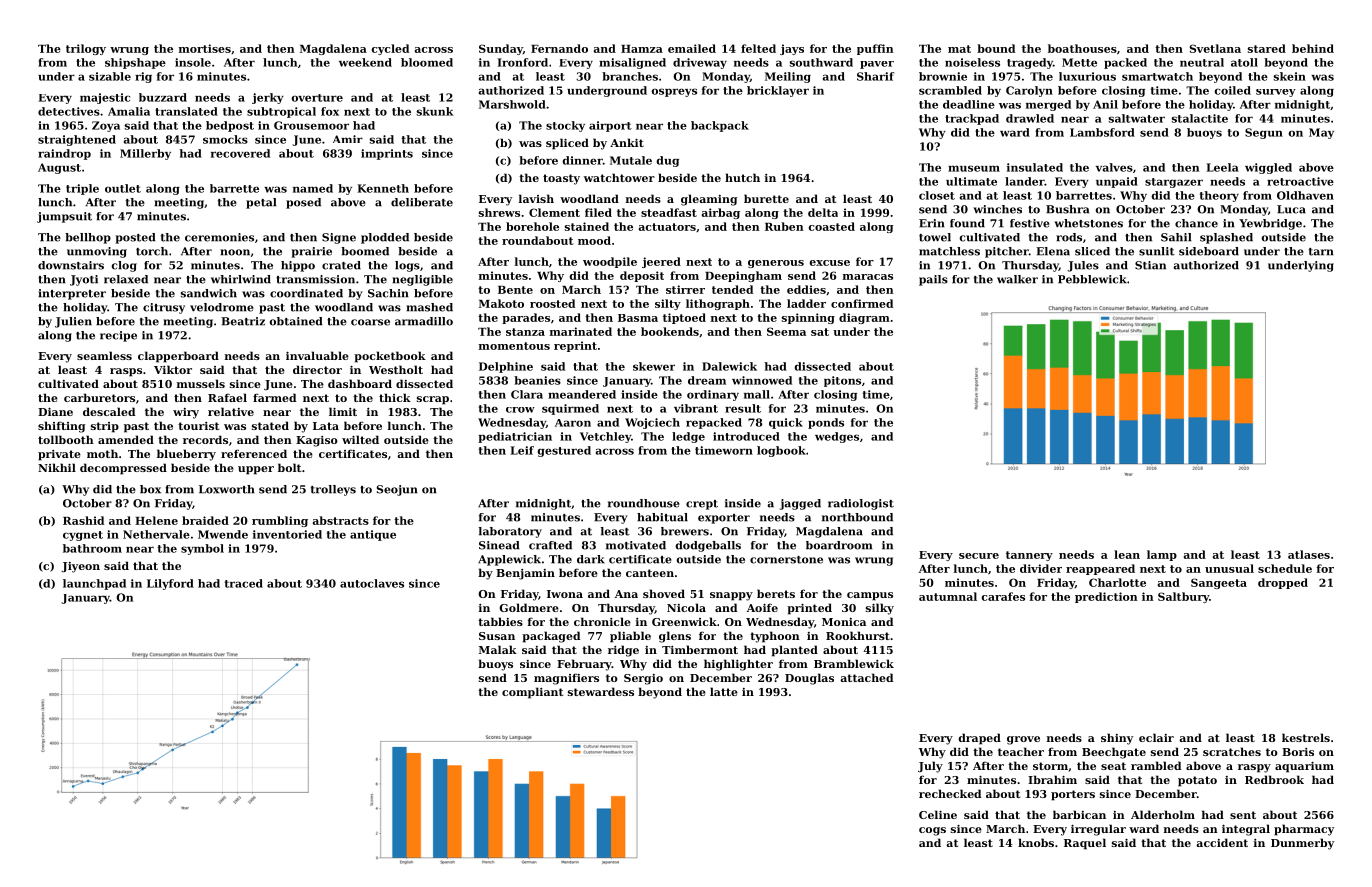 The width and height of the screenshot is (1372, 887). Describe the element at coordinates (972, 119) in the screenshot. I see `trackpad` at that location.
